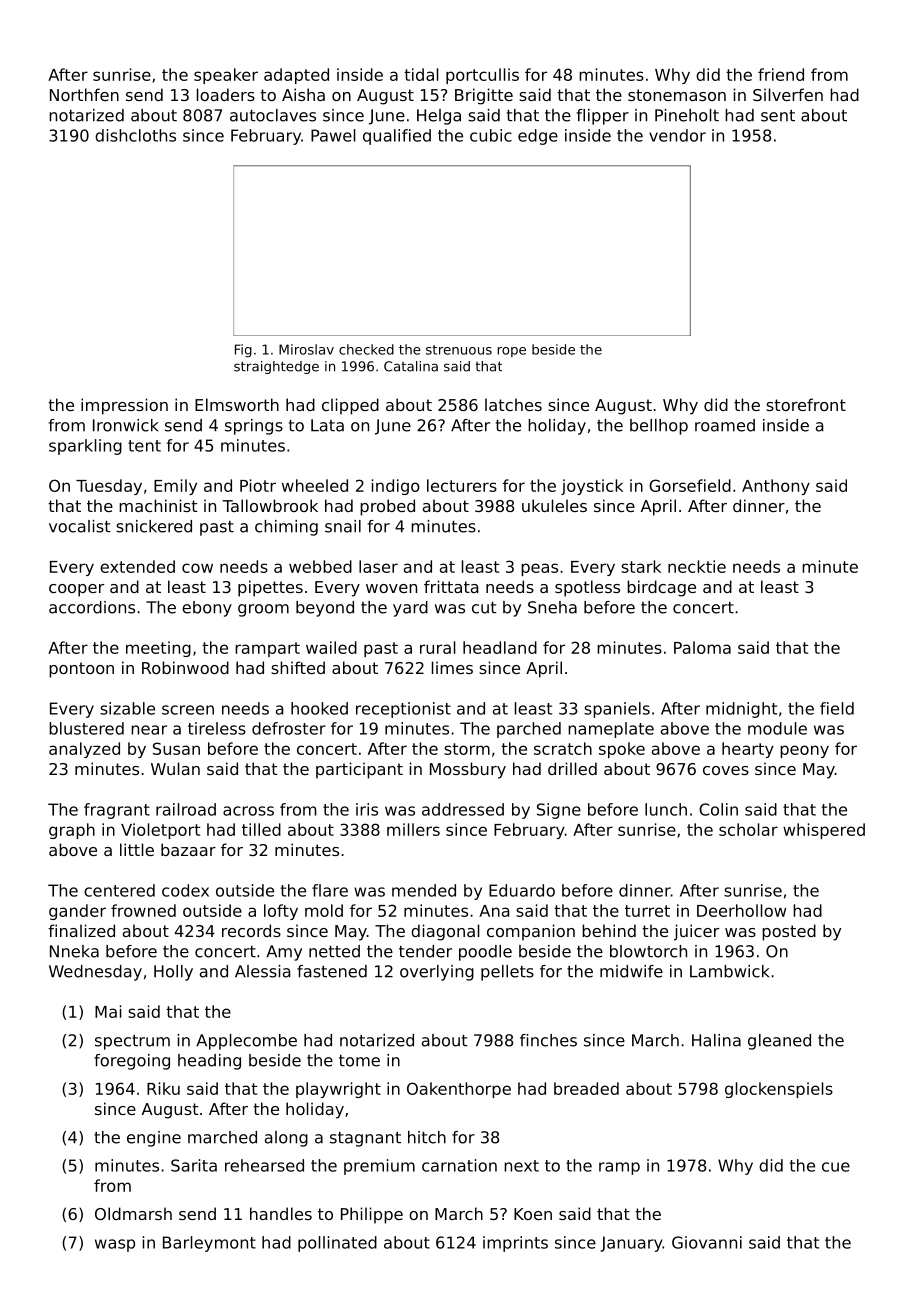 The width and height of the image is (924, 1308). I want to click on posted, so click(789, 932).
